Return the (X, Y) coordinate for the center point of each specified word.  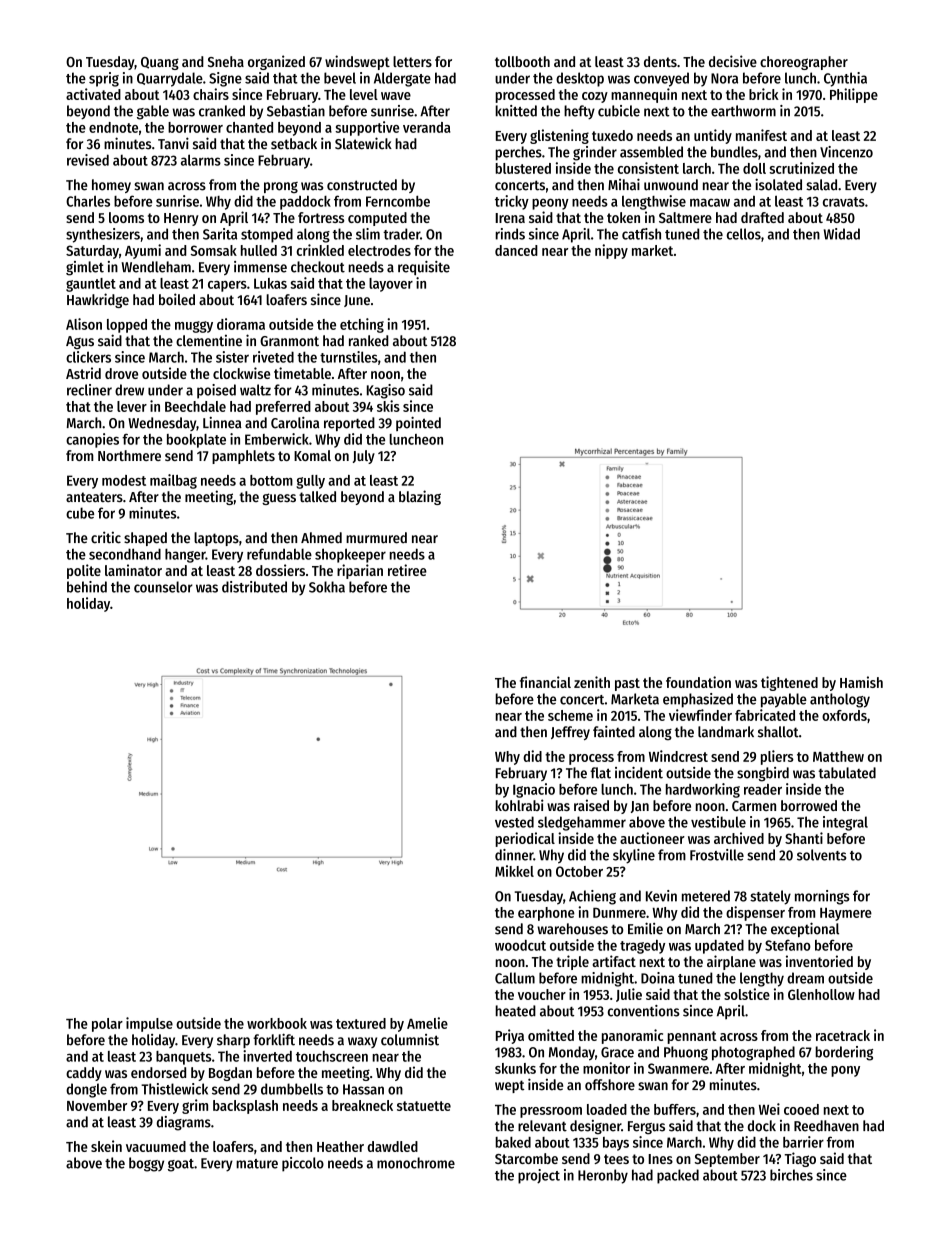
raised (591, 805)
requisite (424, 268)
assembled (651, 152)
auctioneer (652, 838)
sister (232, 357)
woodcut (520, 945)
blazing (420, 497)
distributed (254, 587)
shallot (778, 732)
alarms (201, 160)
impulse (149, 1024)
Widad (842, 234)
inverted (267, 1056)
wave (396, 96)
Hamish (861, 682)
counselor (163, 587)
